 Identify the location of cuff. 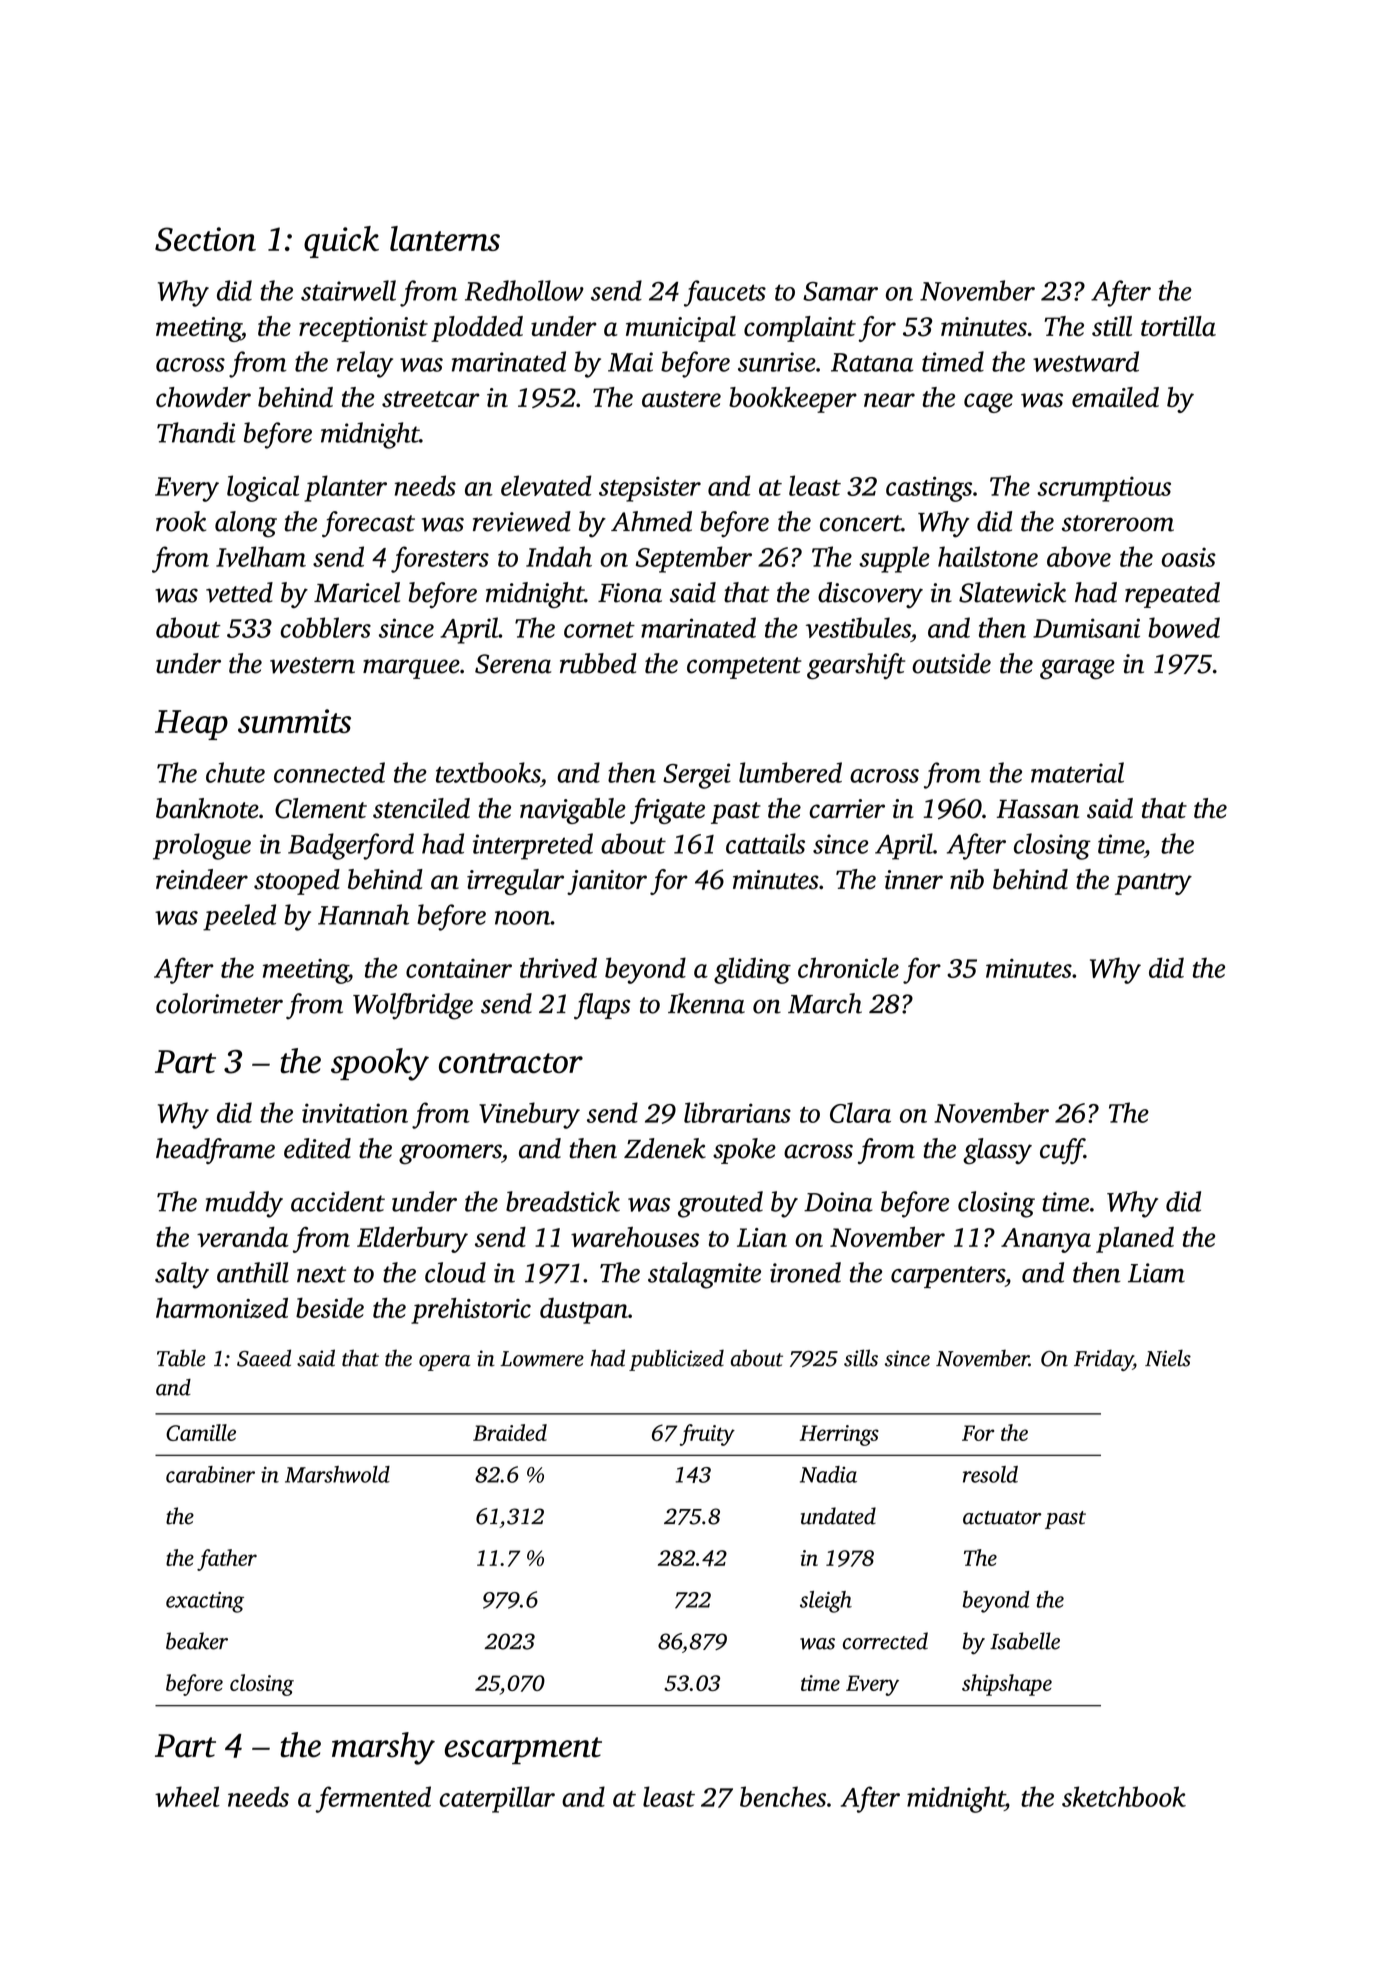
(1062, 1151).
